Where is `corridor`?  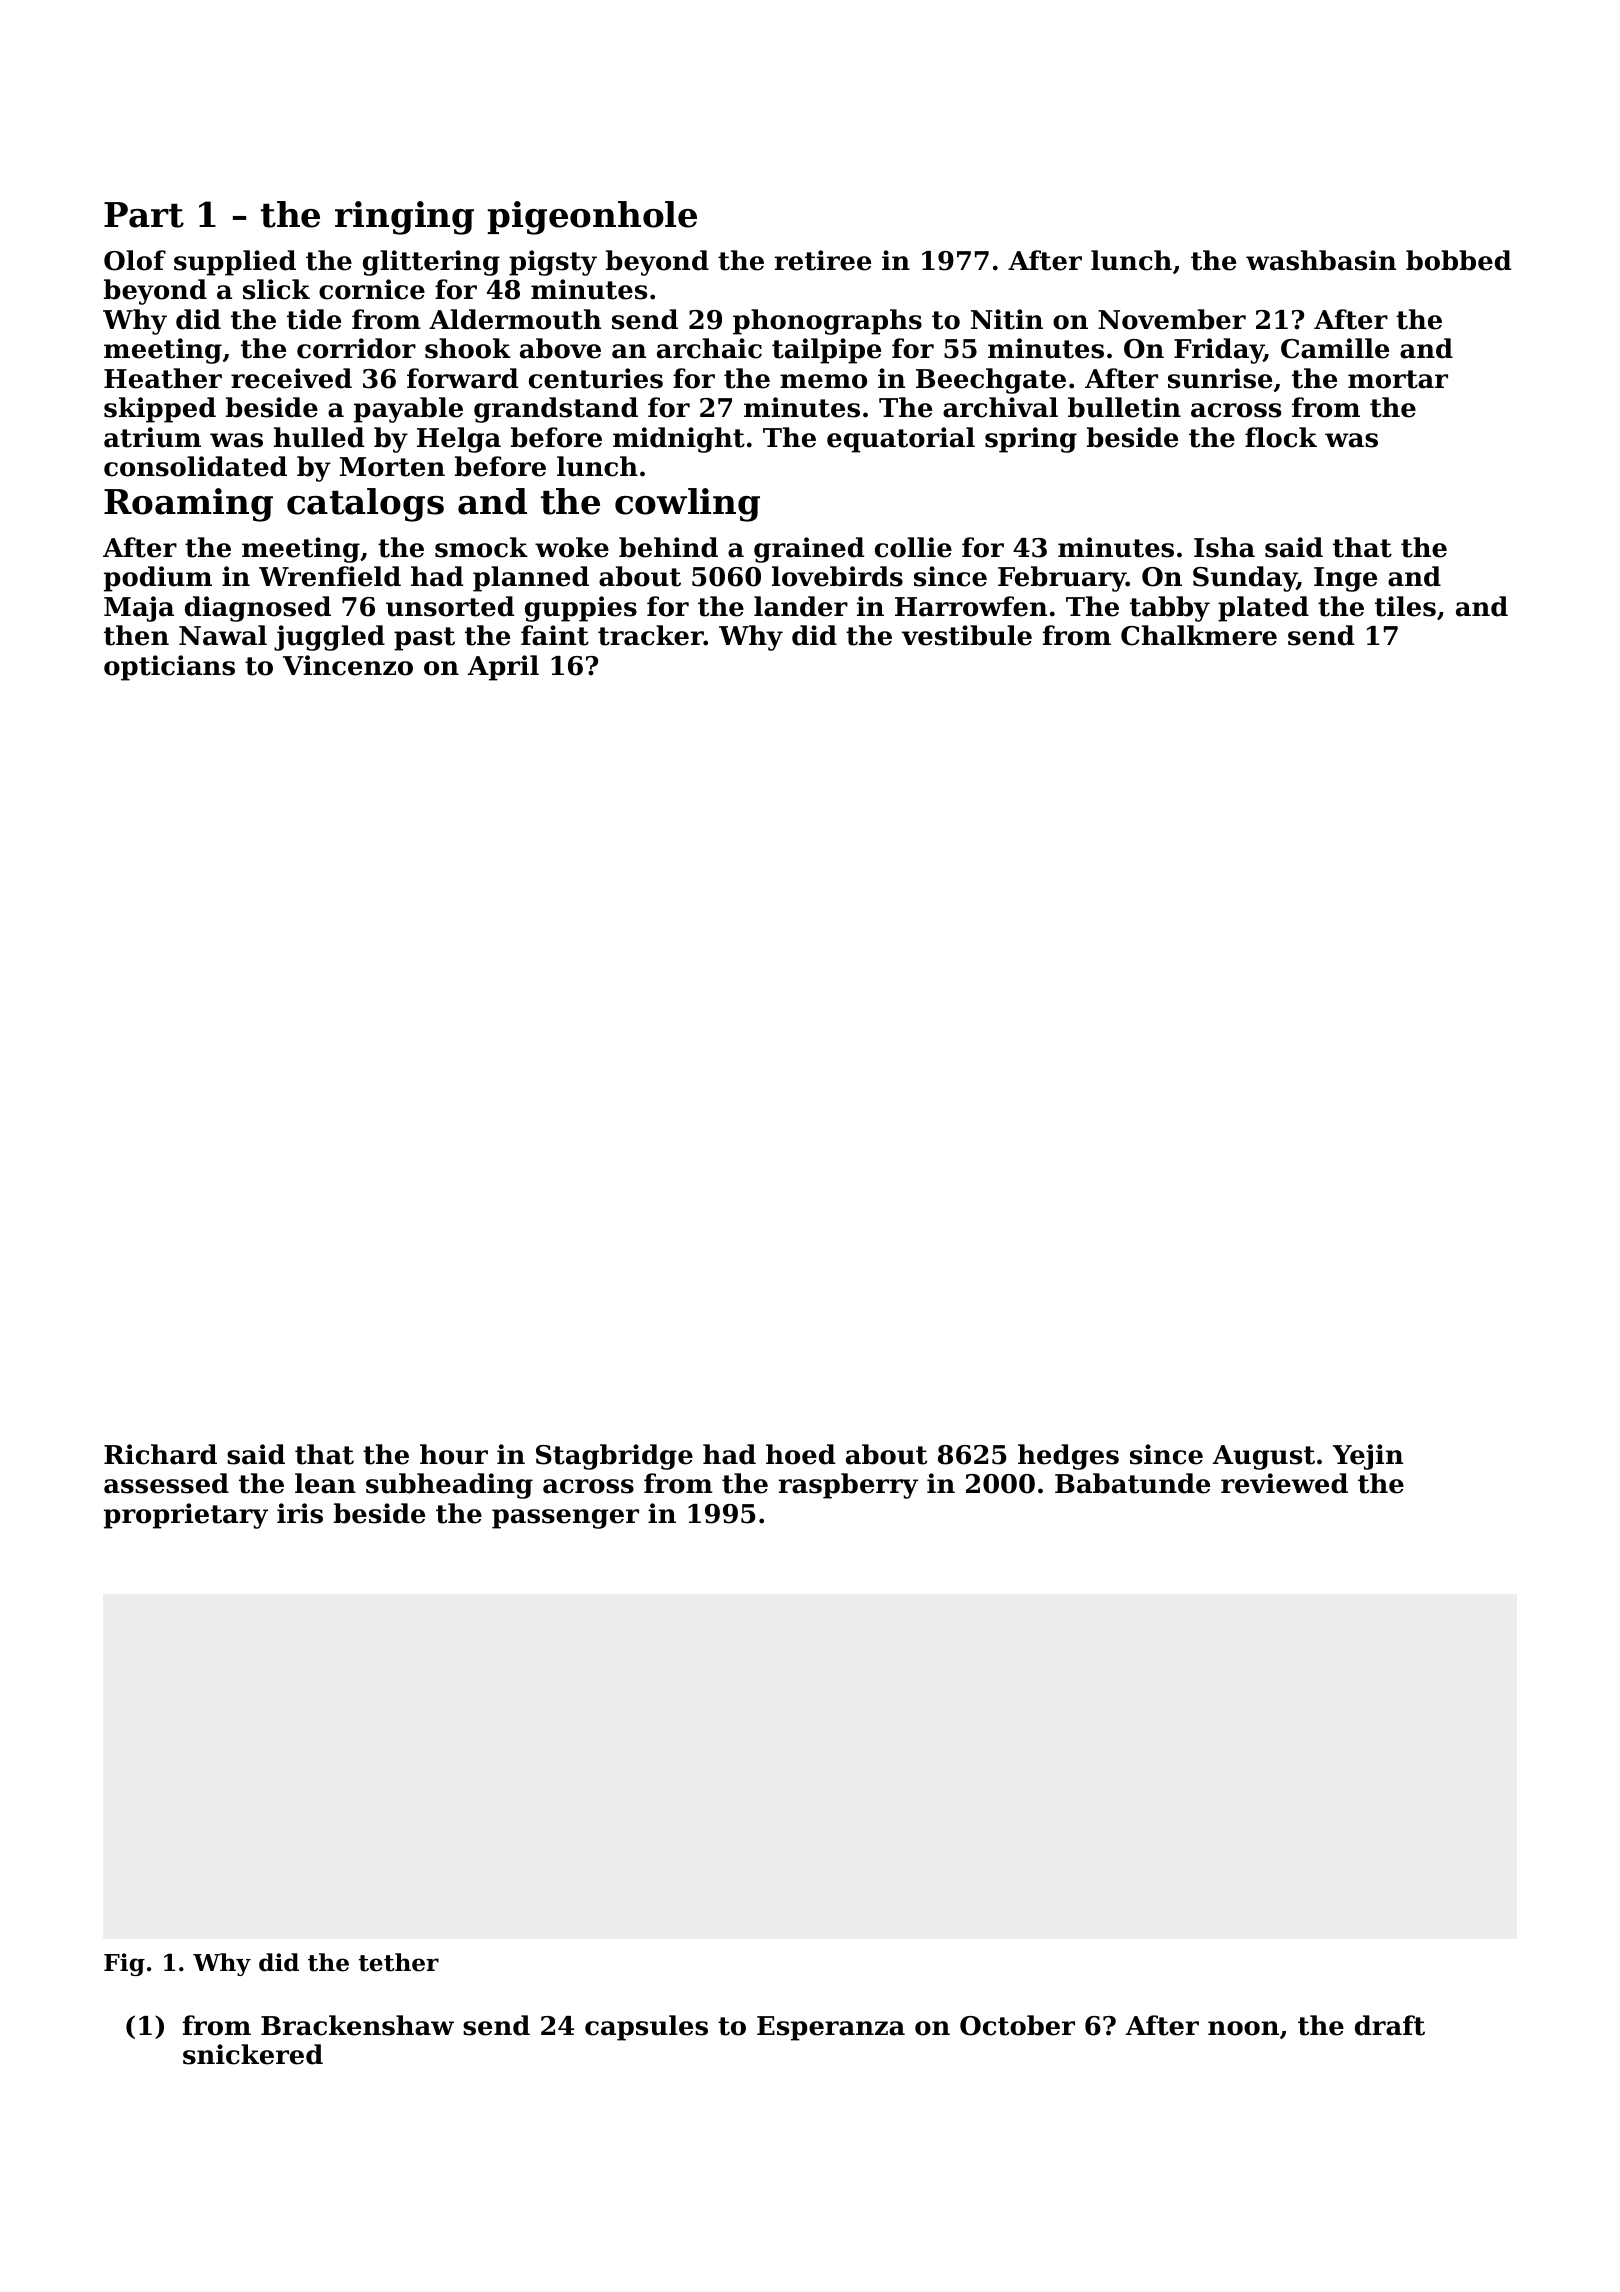 corridor is located at coordinates (356, 348).
